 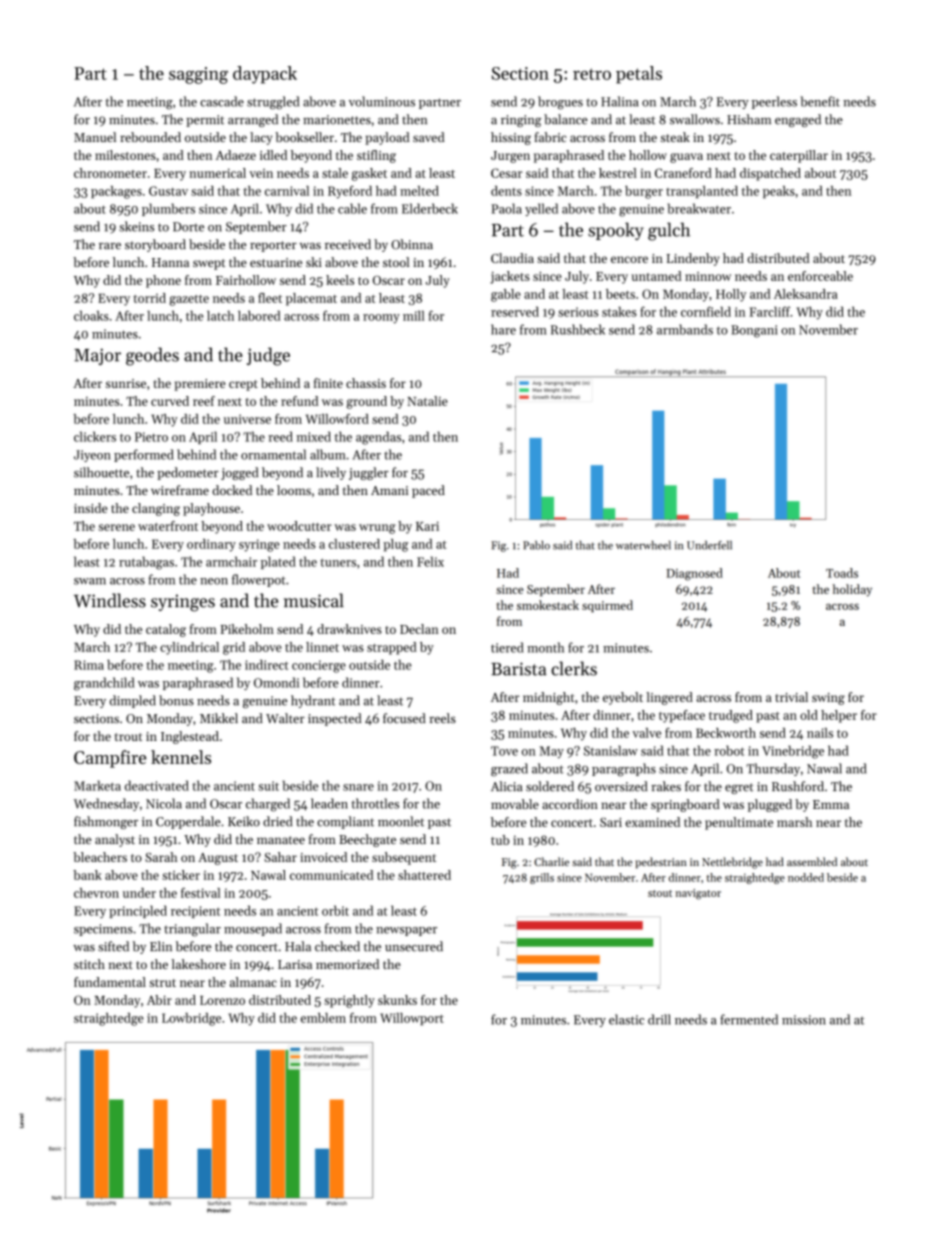 What do you see at coordinates (669, 698) in the image?
I see `lingered` at bounding box center [669, 698].
